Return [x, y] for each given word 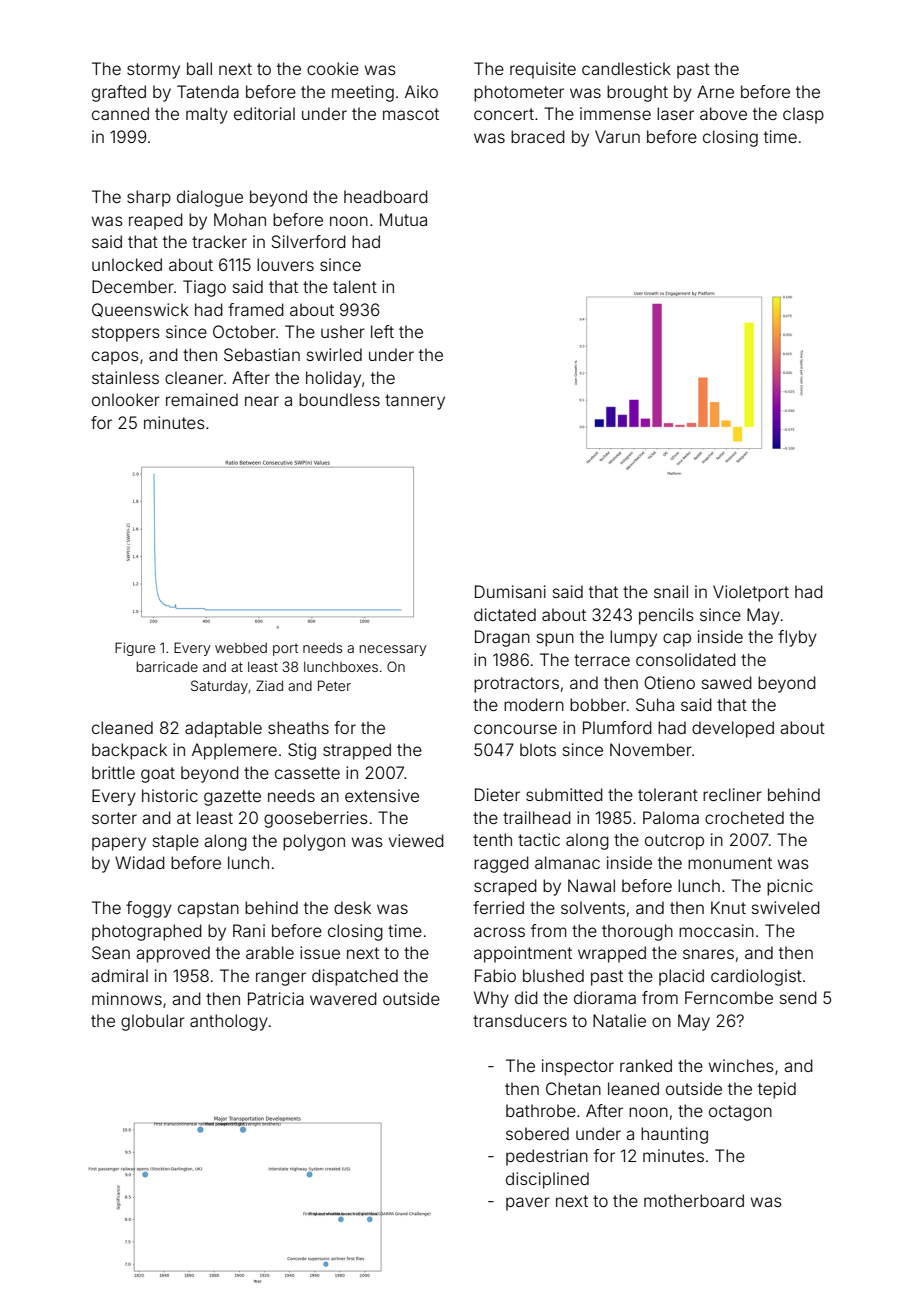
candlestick [626, 68]
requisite [543, 70]
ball [199, 68]
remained [202, 399]
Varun [617, 136]
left [382, 331]
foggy [149, 909]
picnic [790, 887]
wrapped [612, 954]
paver [528, 1204]
